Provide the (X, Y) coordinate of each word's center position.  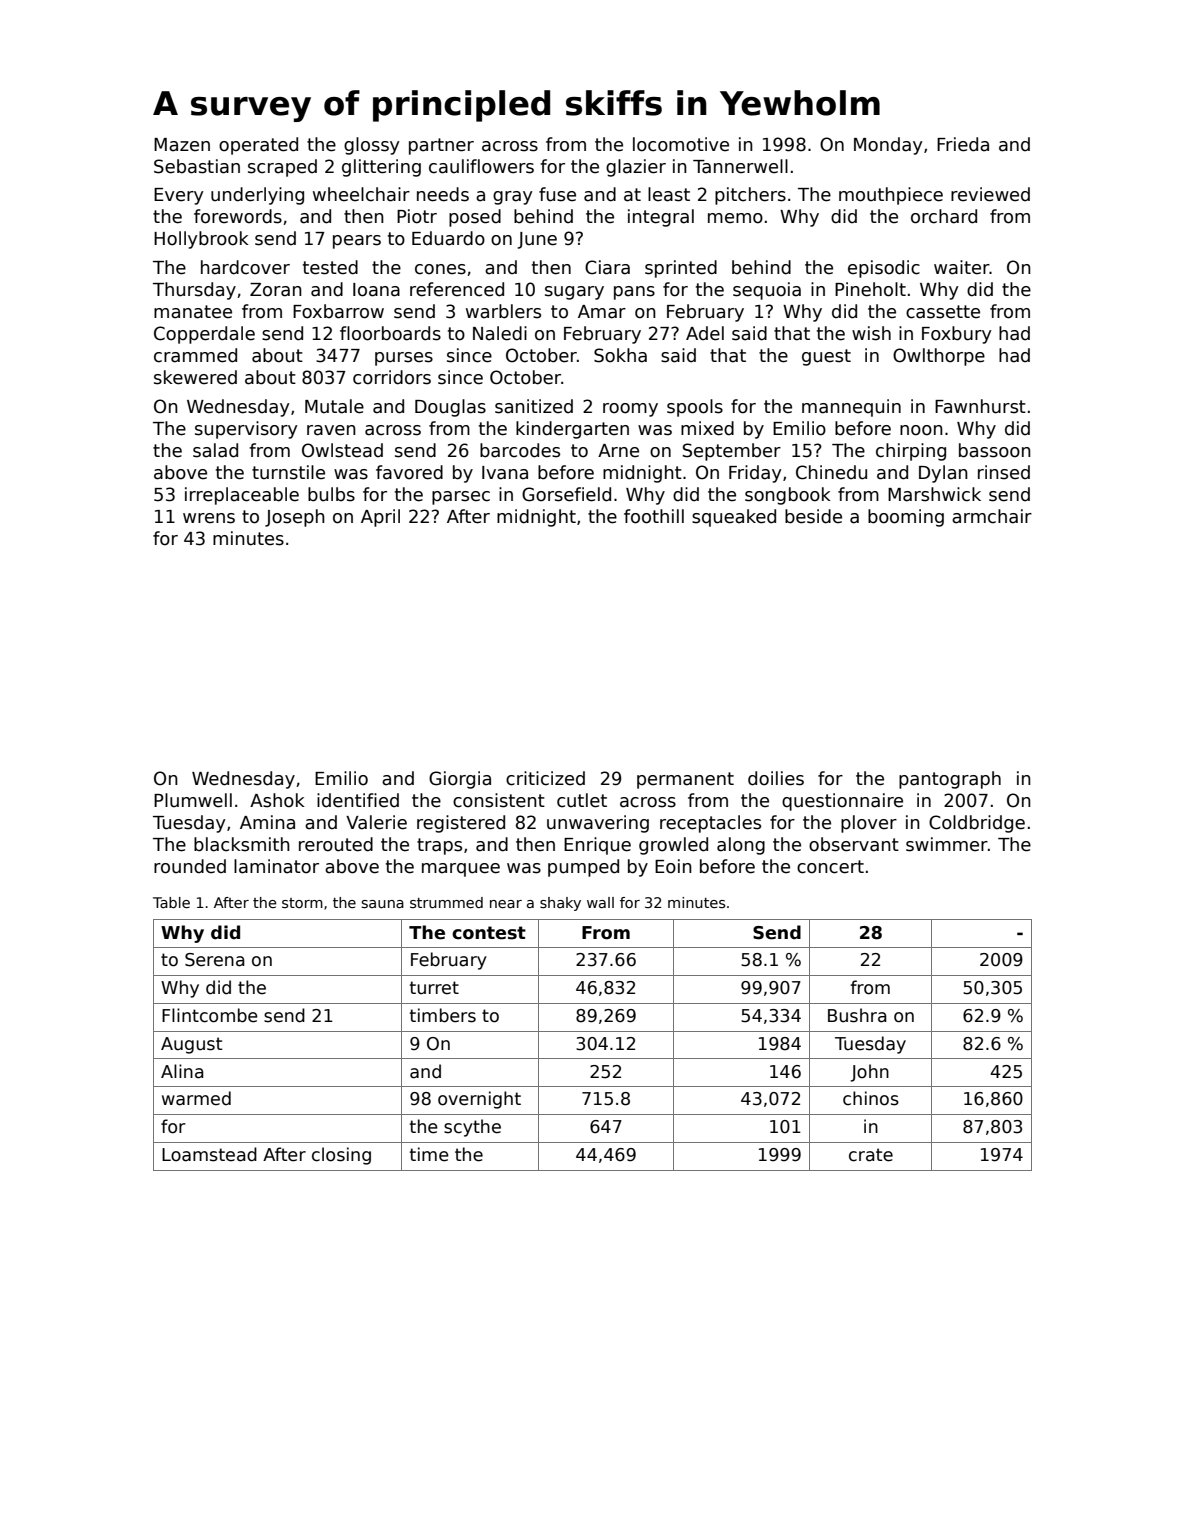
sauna (382, 904)
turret (434, 988)
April (380, 518)
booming (906, 518)
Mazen (182, 145)
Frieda (963, 144)
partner (441, 146)
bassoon (995, 450)
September (732, 452)
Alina (182, 1071)
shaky (560, 904)
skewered (195, 377)
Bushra (857, 1015)
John (869, 1073)
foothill (654, 516)
